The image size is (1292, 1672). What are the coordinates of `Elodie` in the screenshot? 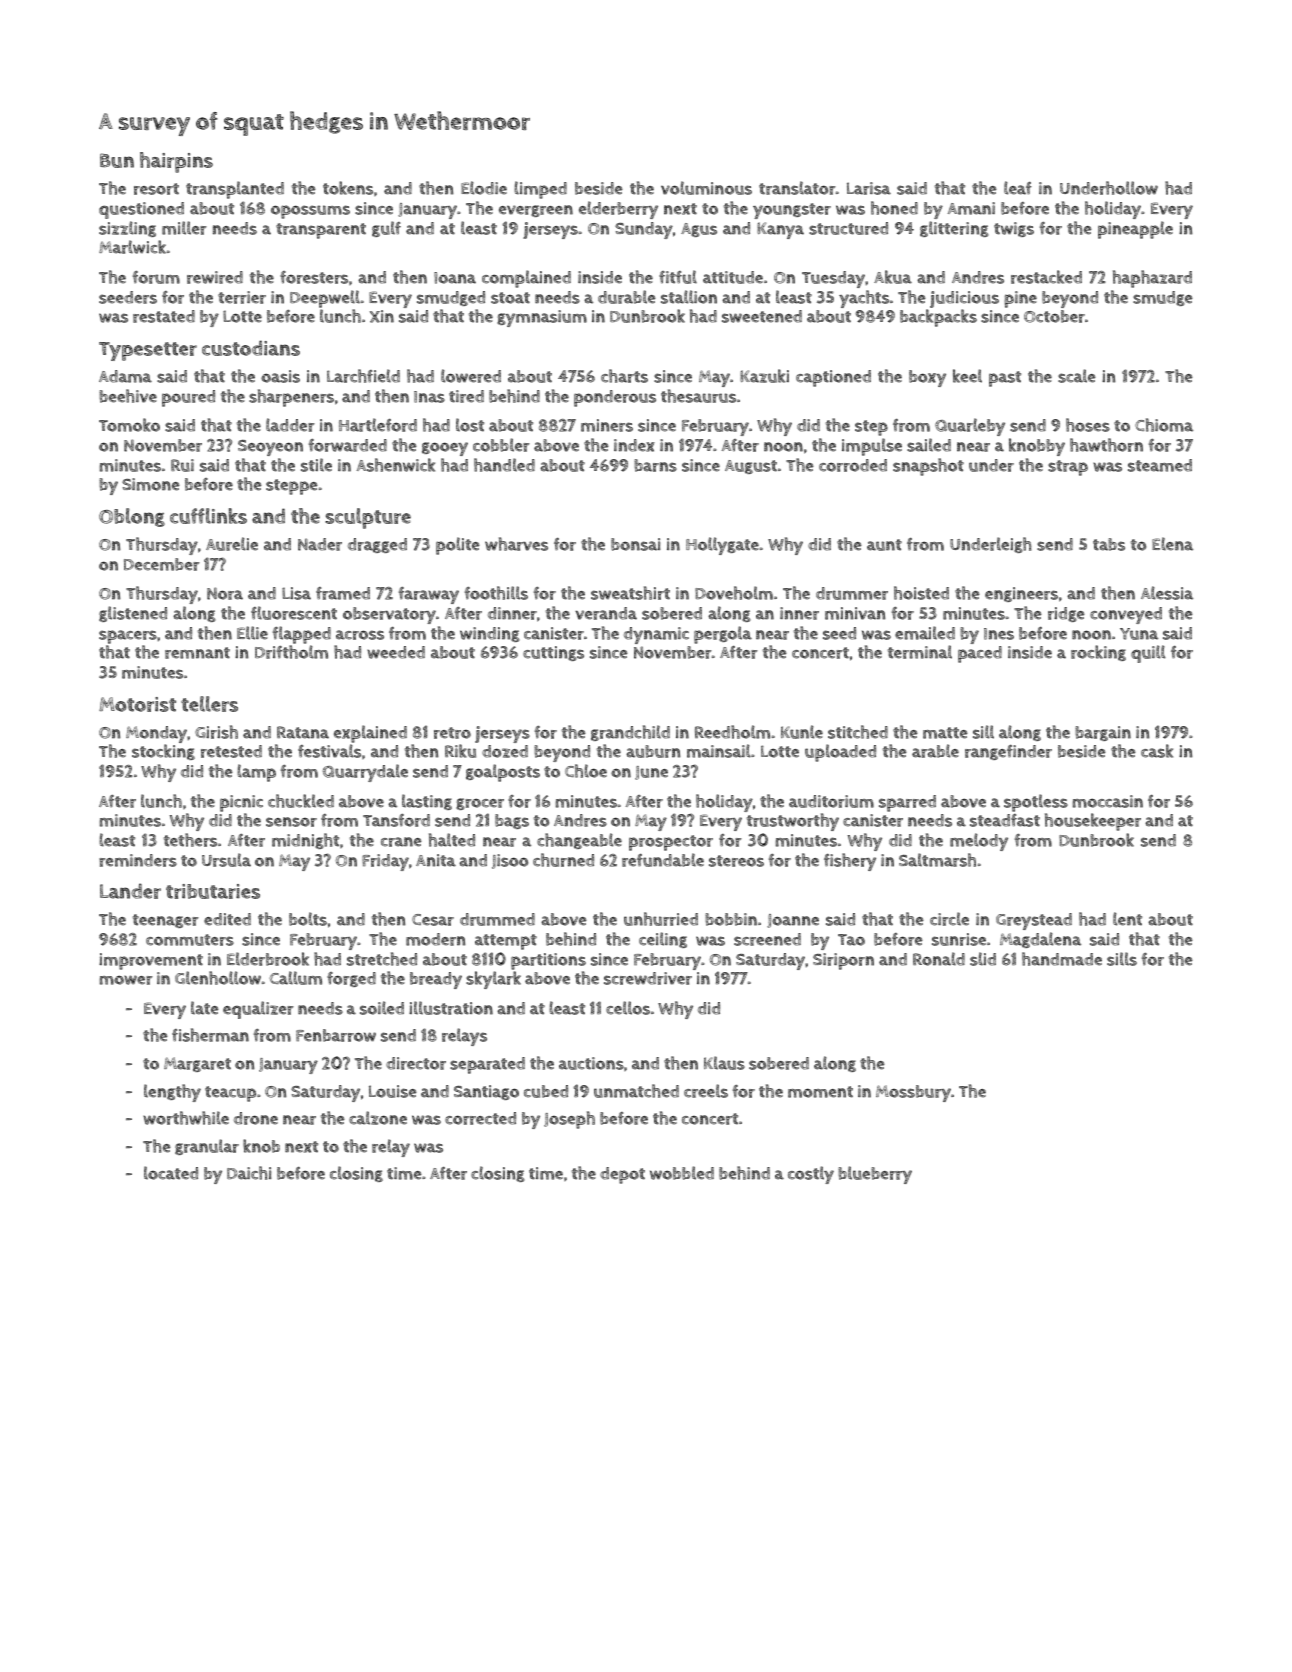 It's located at (484, 188).
